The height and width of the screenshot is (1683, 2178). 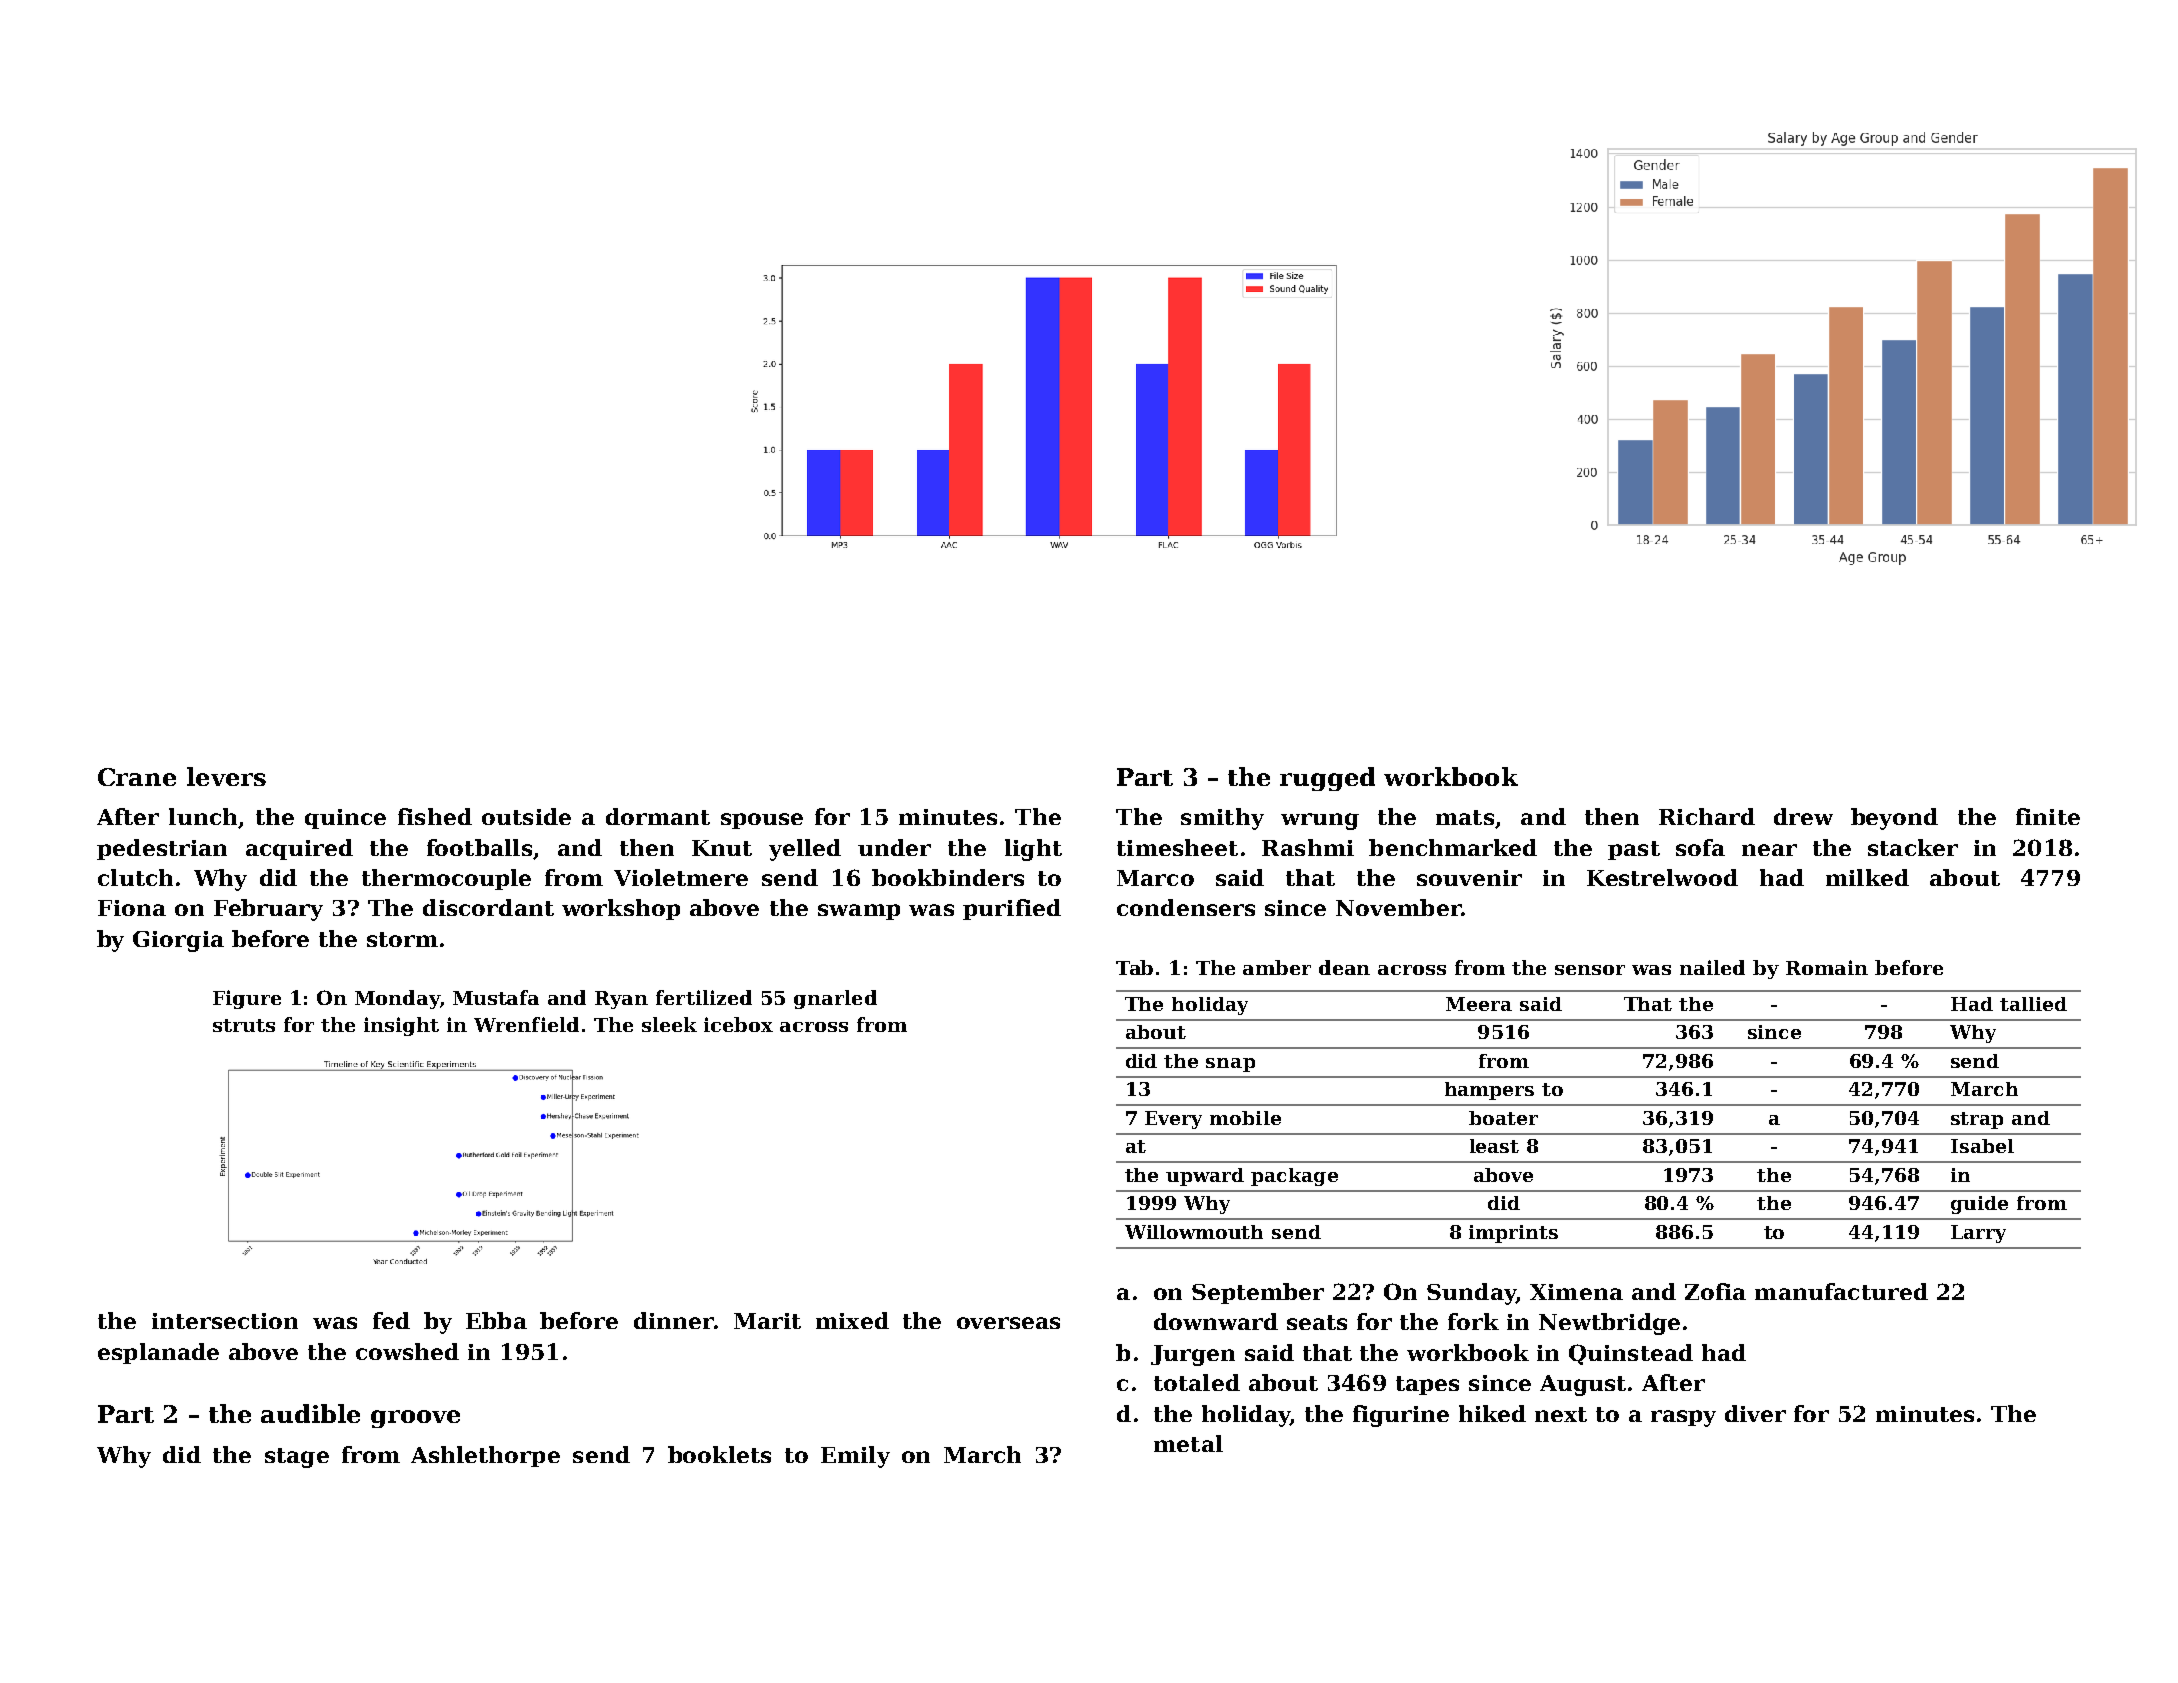 What do you see at coordinates (225, 1321) in the screenshot?
I see `intersection` at bounding box center [225, 1321].
